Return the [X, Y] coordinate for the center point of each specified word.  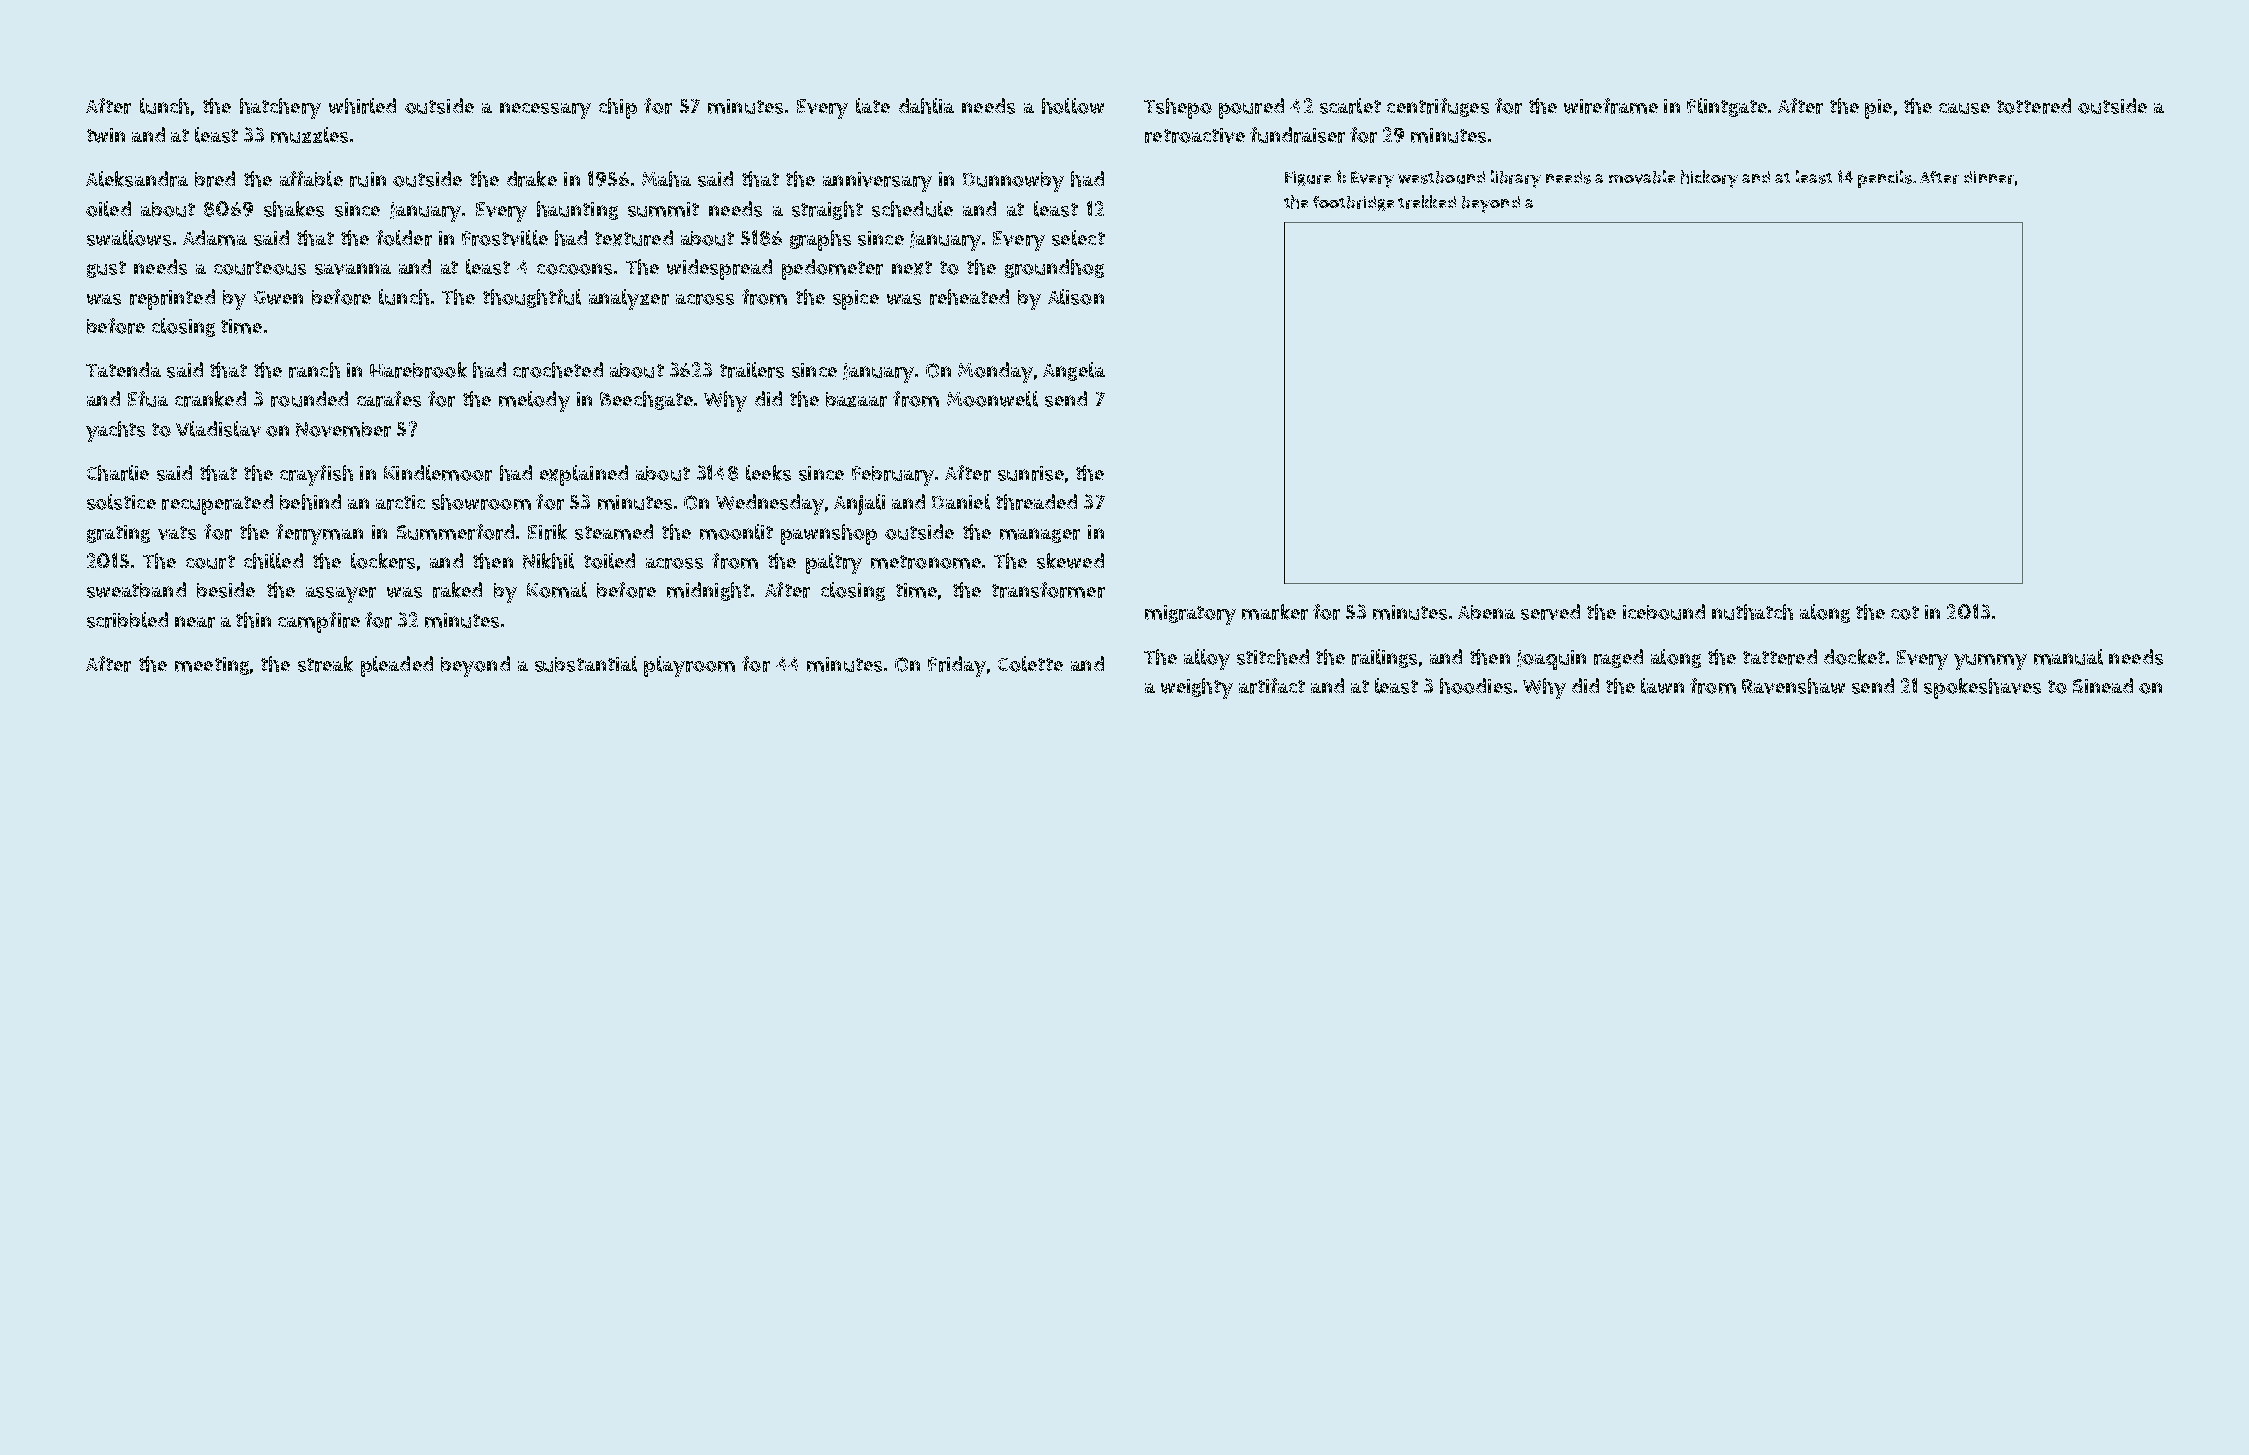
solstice [121, 502]
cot [1905, 613]
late [873, 106]
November [343, 429]
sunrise [1031, 473]
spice [856, 300]
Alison [1076, 297]
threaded [1036, 502]
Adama [215, 238]
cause [1964, 108]
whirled [362, 106]
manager [1040, 535]
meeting [212, 666]
